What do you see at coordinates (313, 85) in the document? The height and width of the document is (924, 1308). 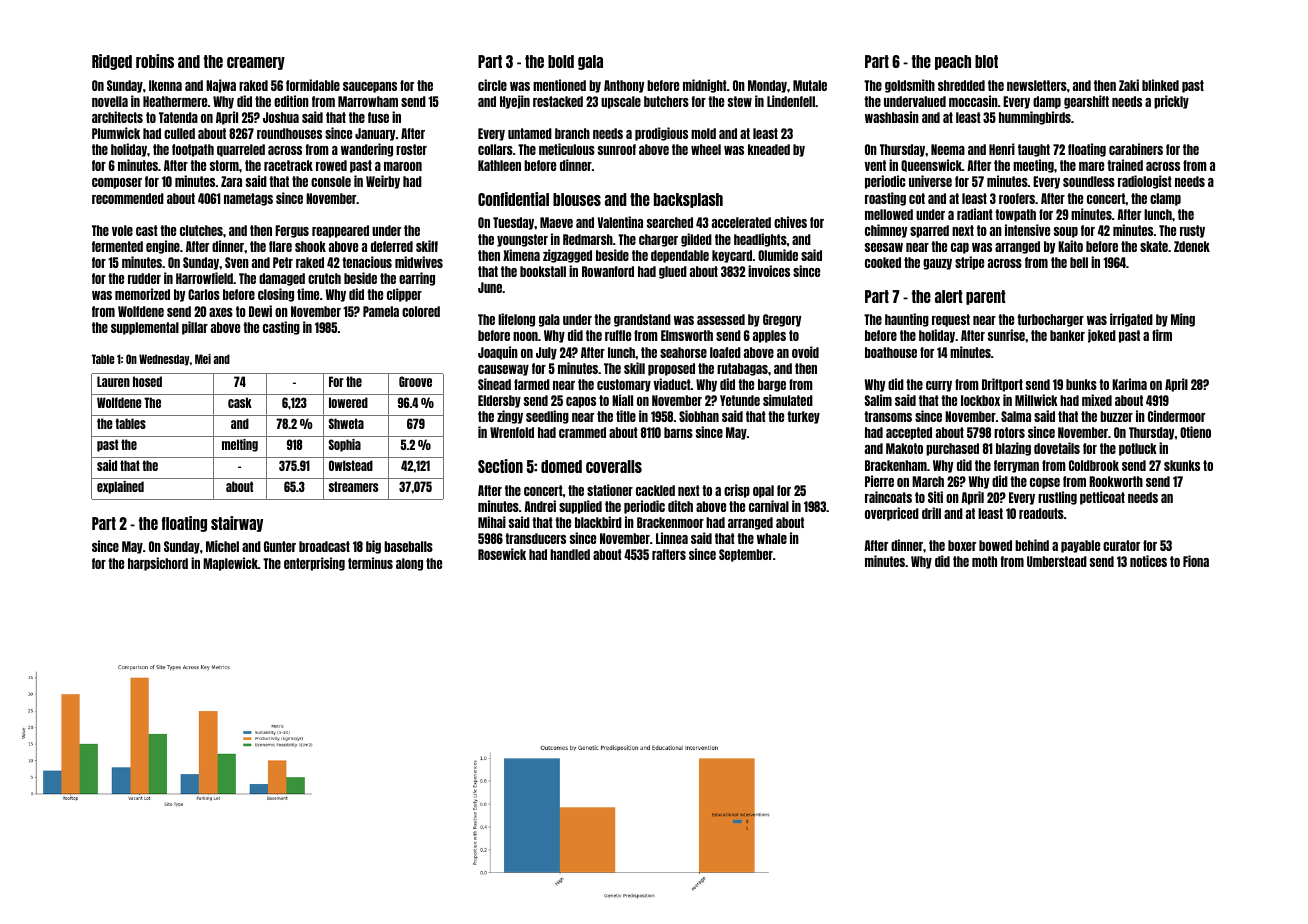 I see `formidable` at bounding box center [313, 85].
